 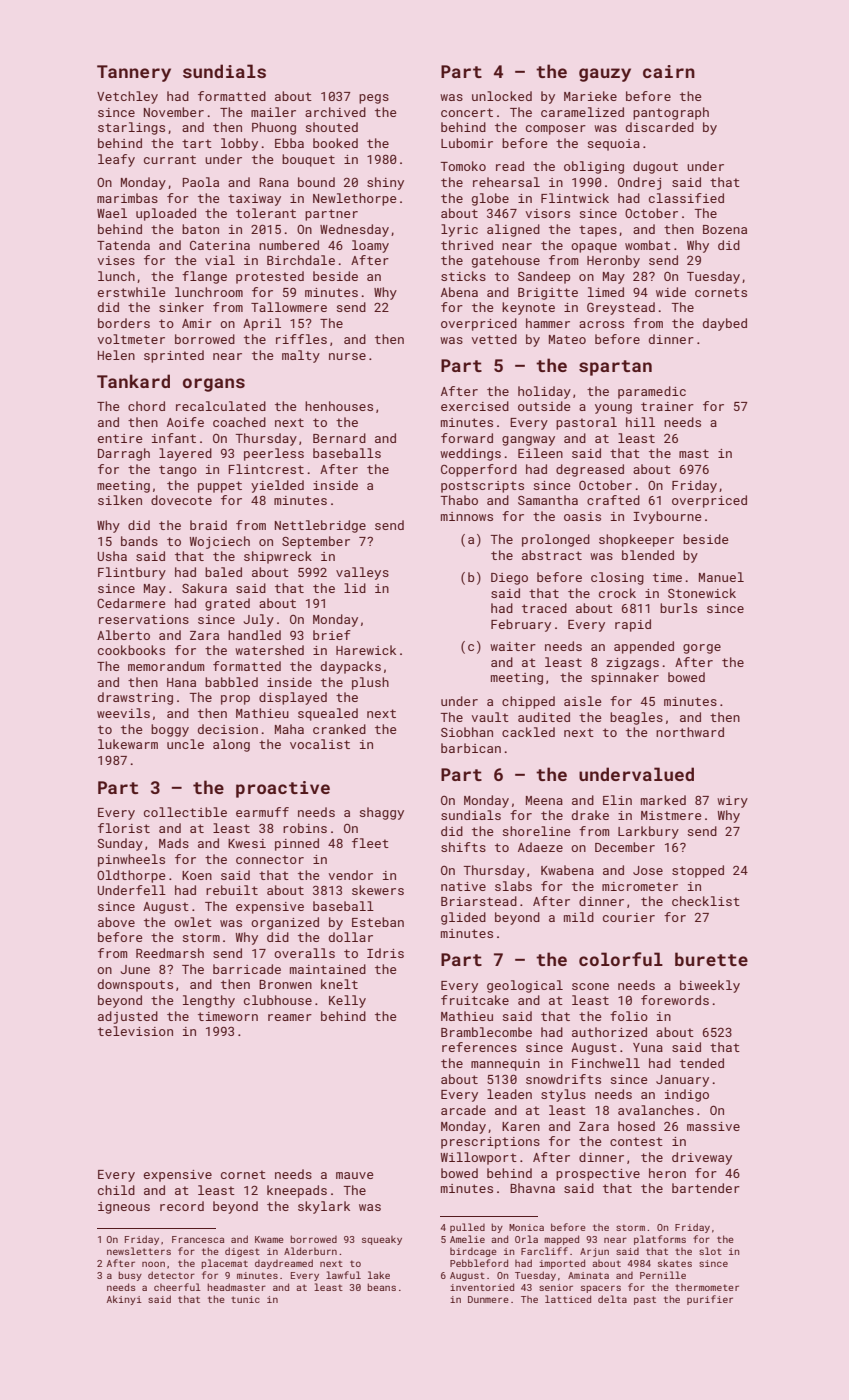 I want to click on chord, so click(x=146, y=406).
